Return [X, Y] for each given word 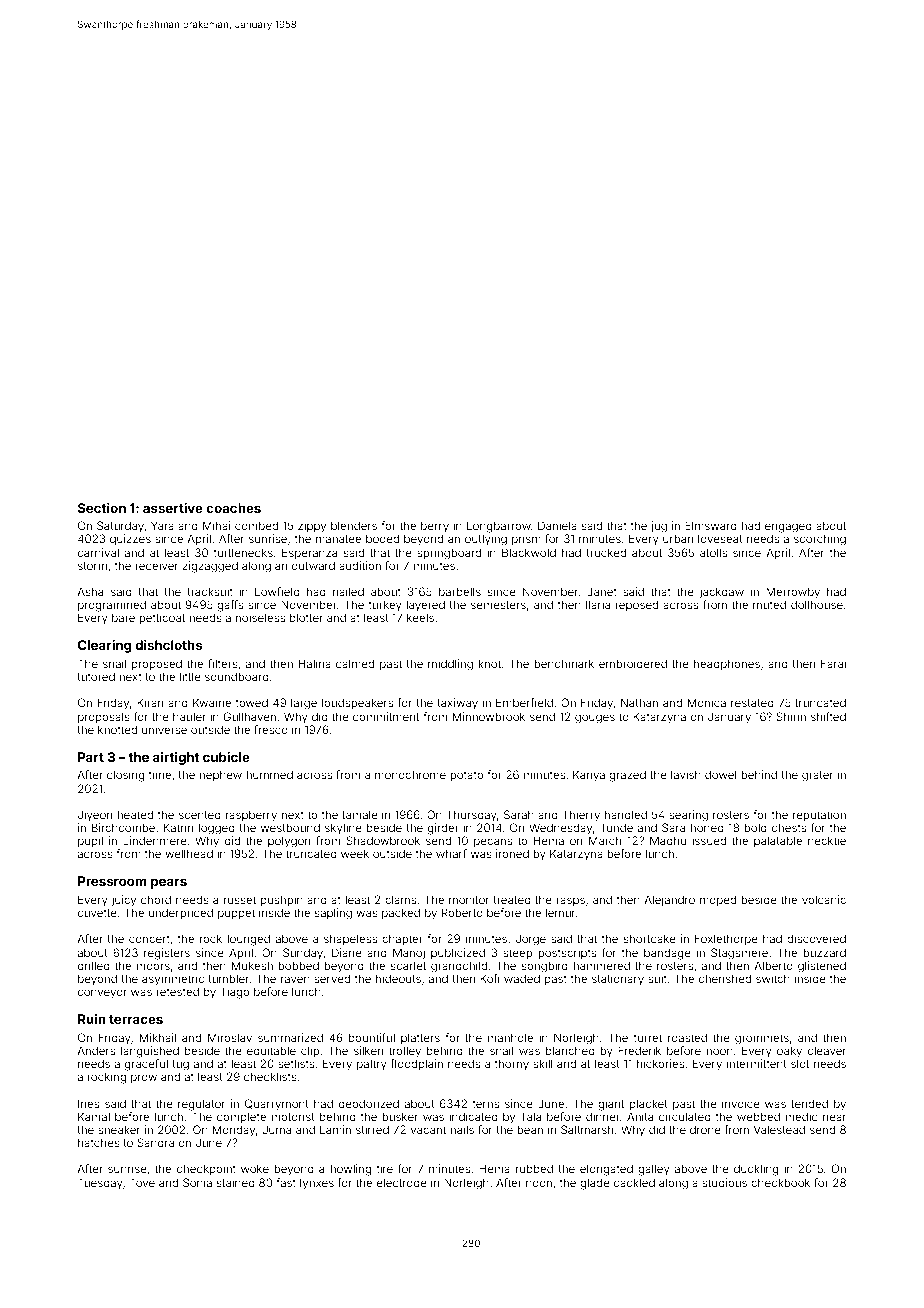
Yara [162, 525]
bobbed [298, 965]
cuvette [97, 913]
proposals [104, 718]
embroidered [633, 663]
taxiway [458, 704]
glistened [822, 967]
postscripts [567, 953]
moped [718, 901]
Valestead [779, 1129]
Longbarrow [499, 527]
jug [659, 527]
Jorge [531, 940]
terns [486, 1104]
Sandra [155, 1142]
